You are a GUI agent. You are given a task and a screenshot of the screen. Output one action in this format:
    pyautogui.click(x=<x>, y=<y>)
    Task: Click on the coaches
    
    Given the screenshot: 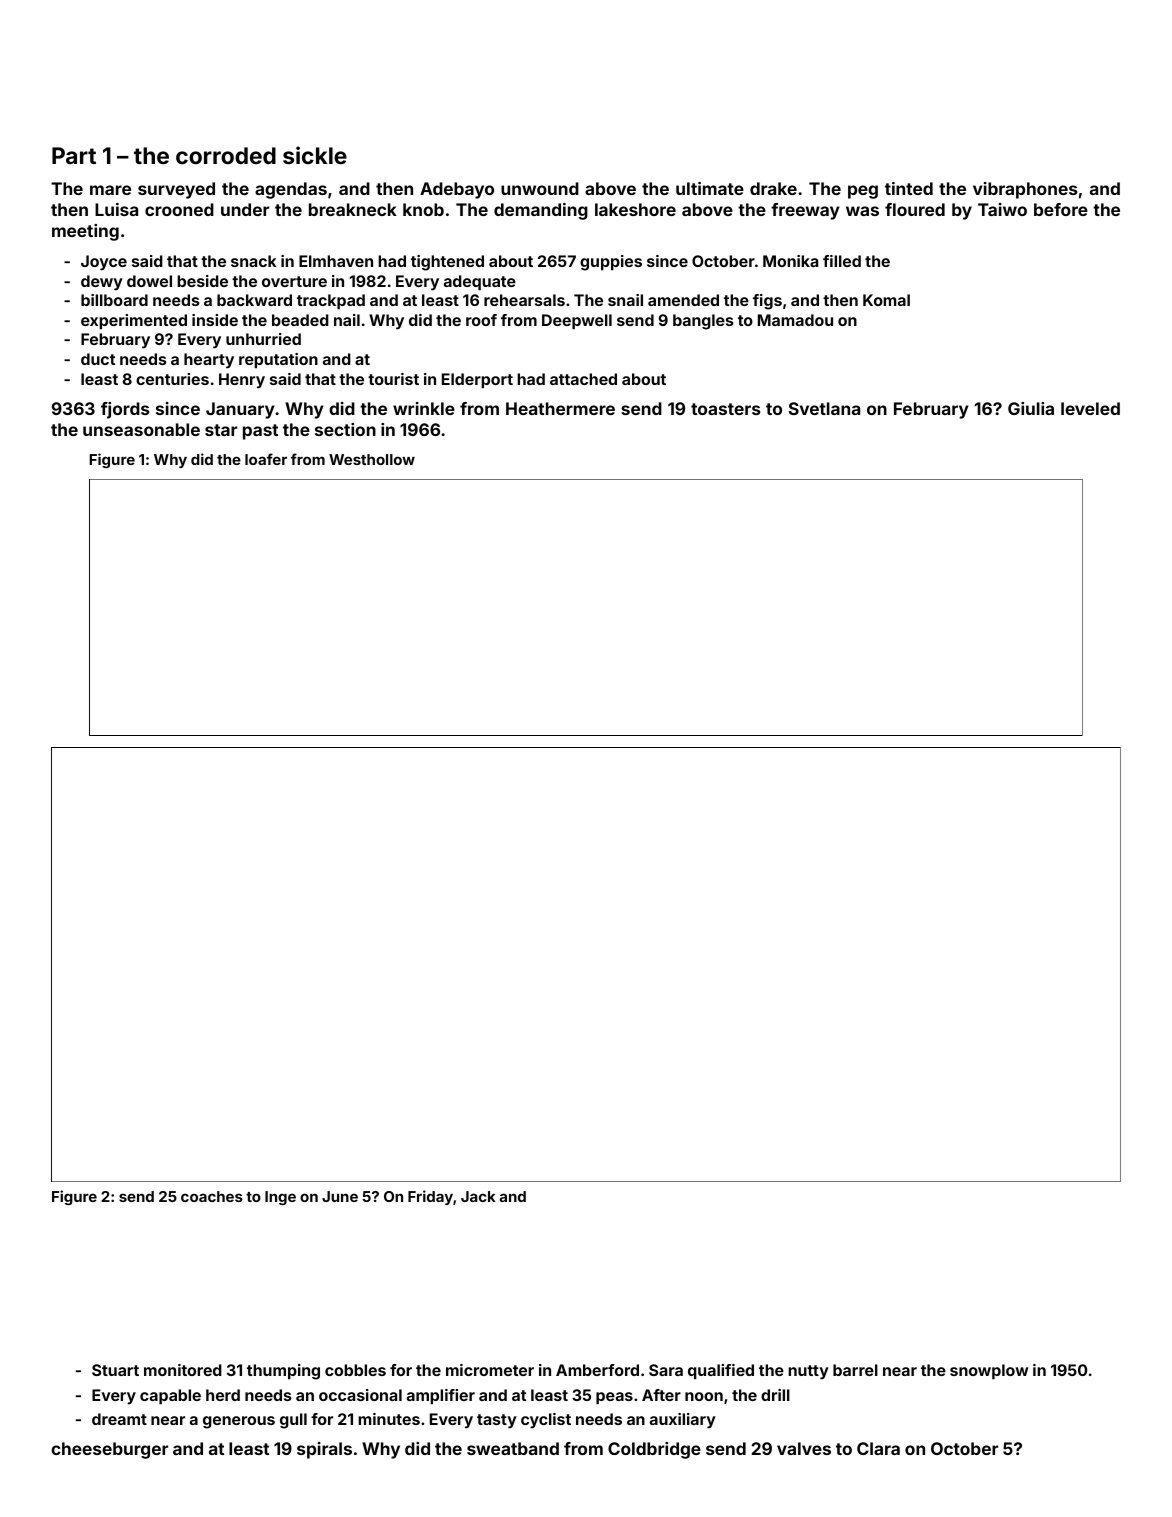 What is the action you would take?
    pyautogui.click(x=212, y=1196)
